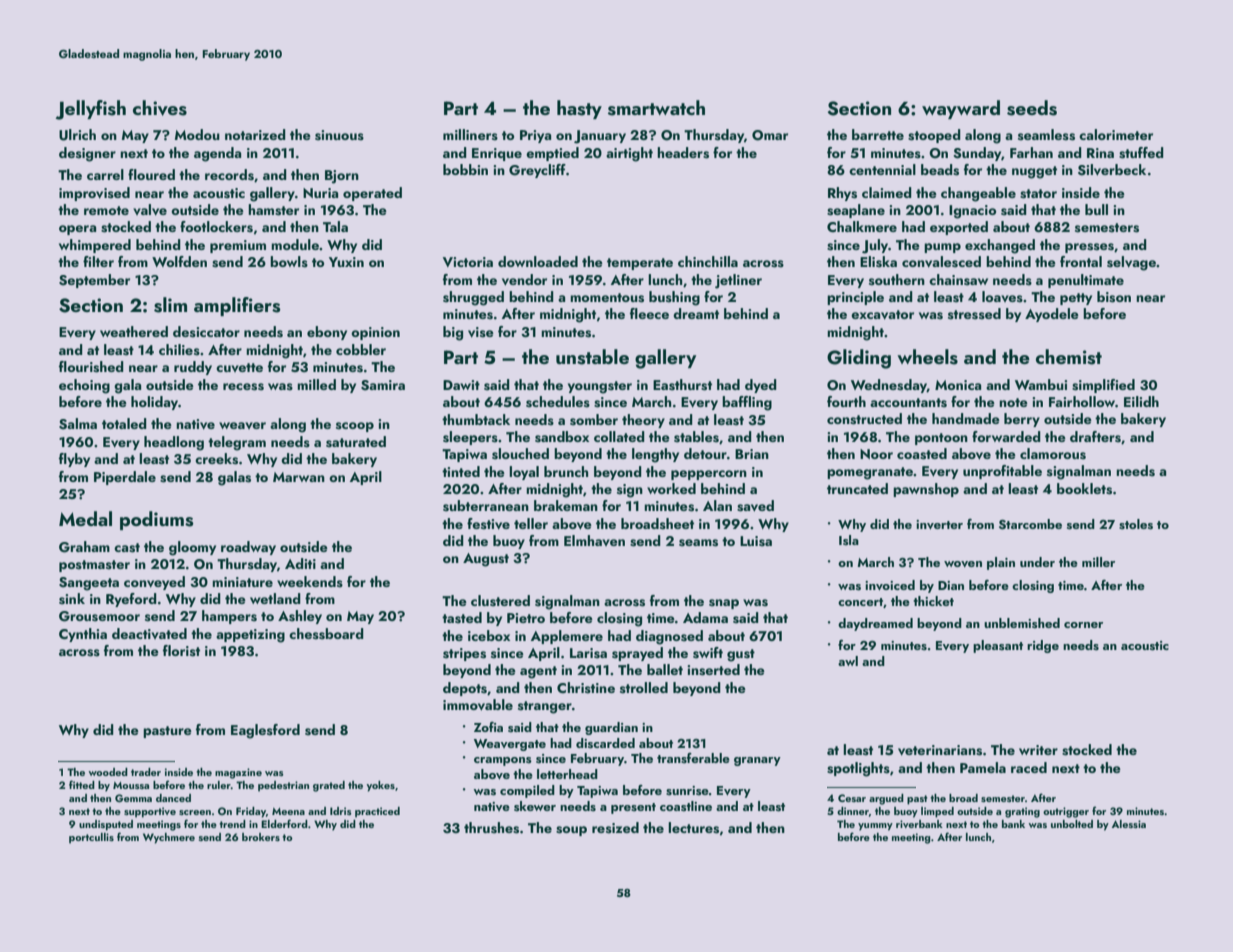  I want to click on brakeman, so click(566, 505).
